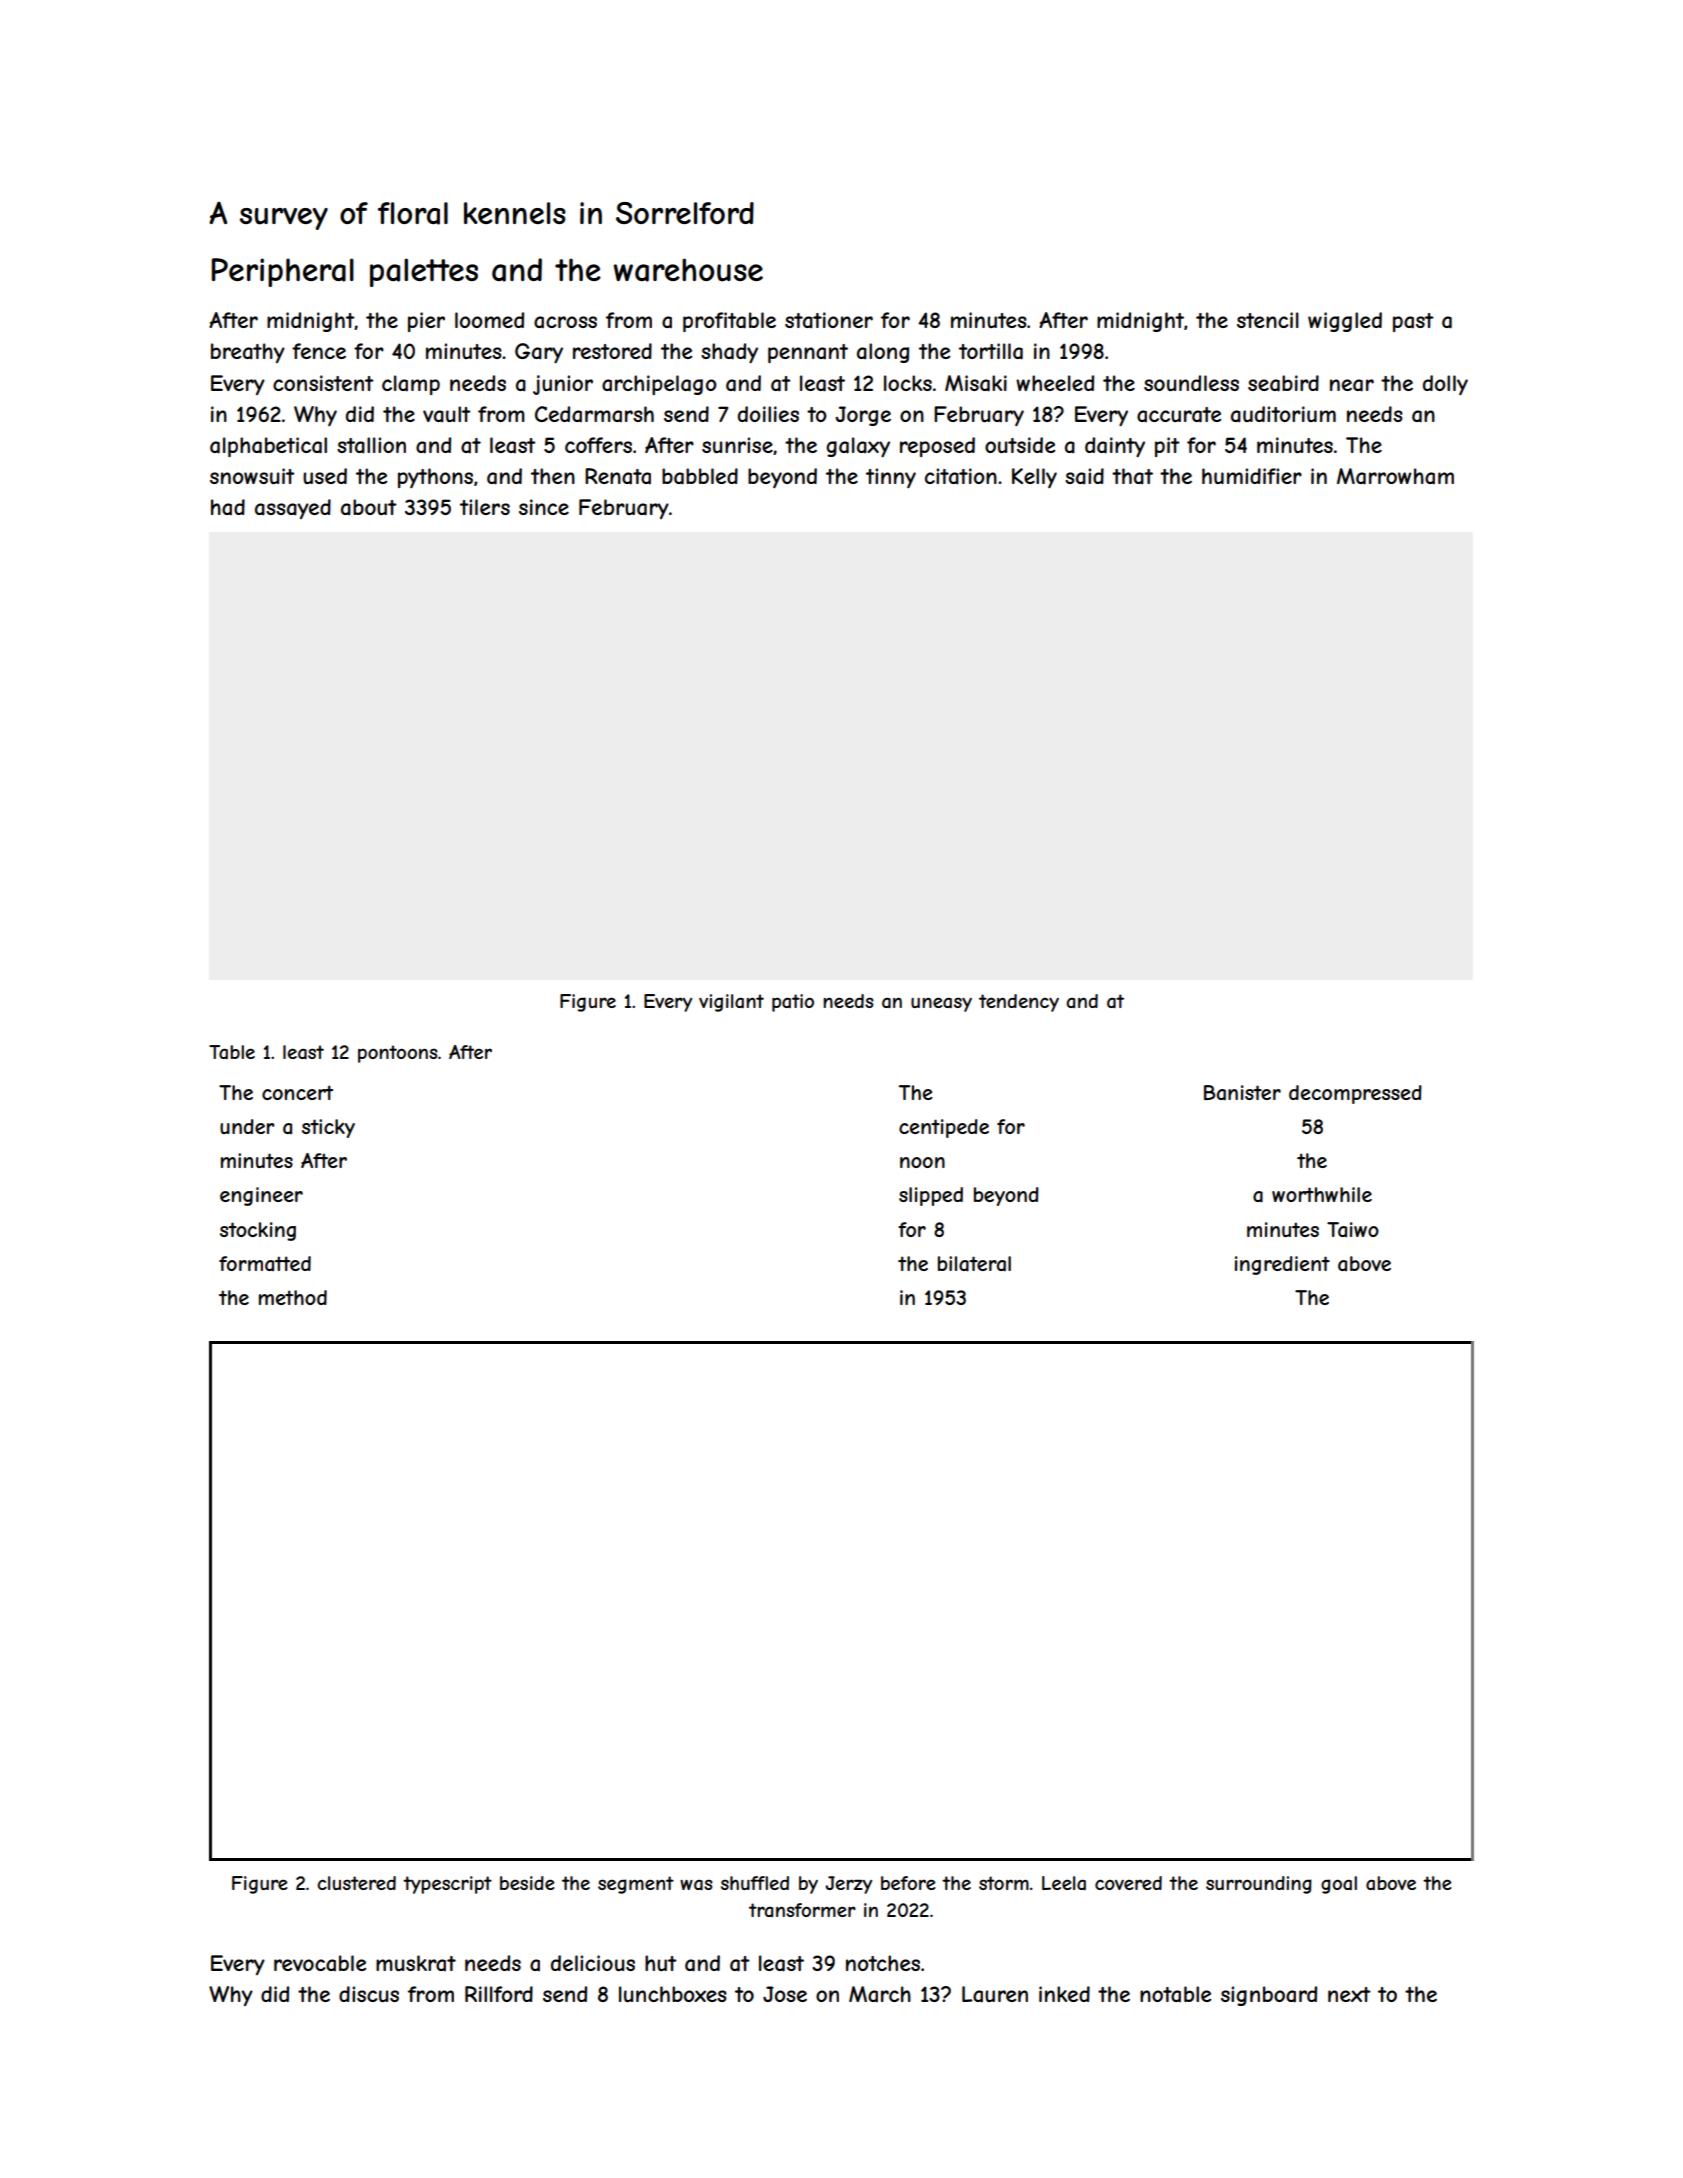 This image has height=2178, width=1683. Describe the element at coordinates (398, 1054) in the image. I see `pontoons` at that location.
